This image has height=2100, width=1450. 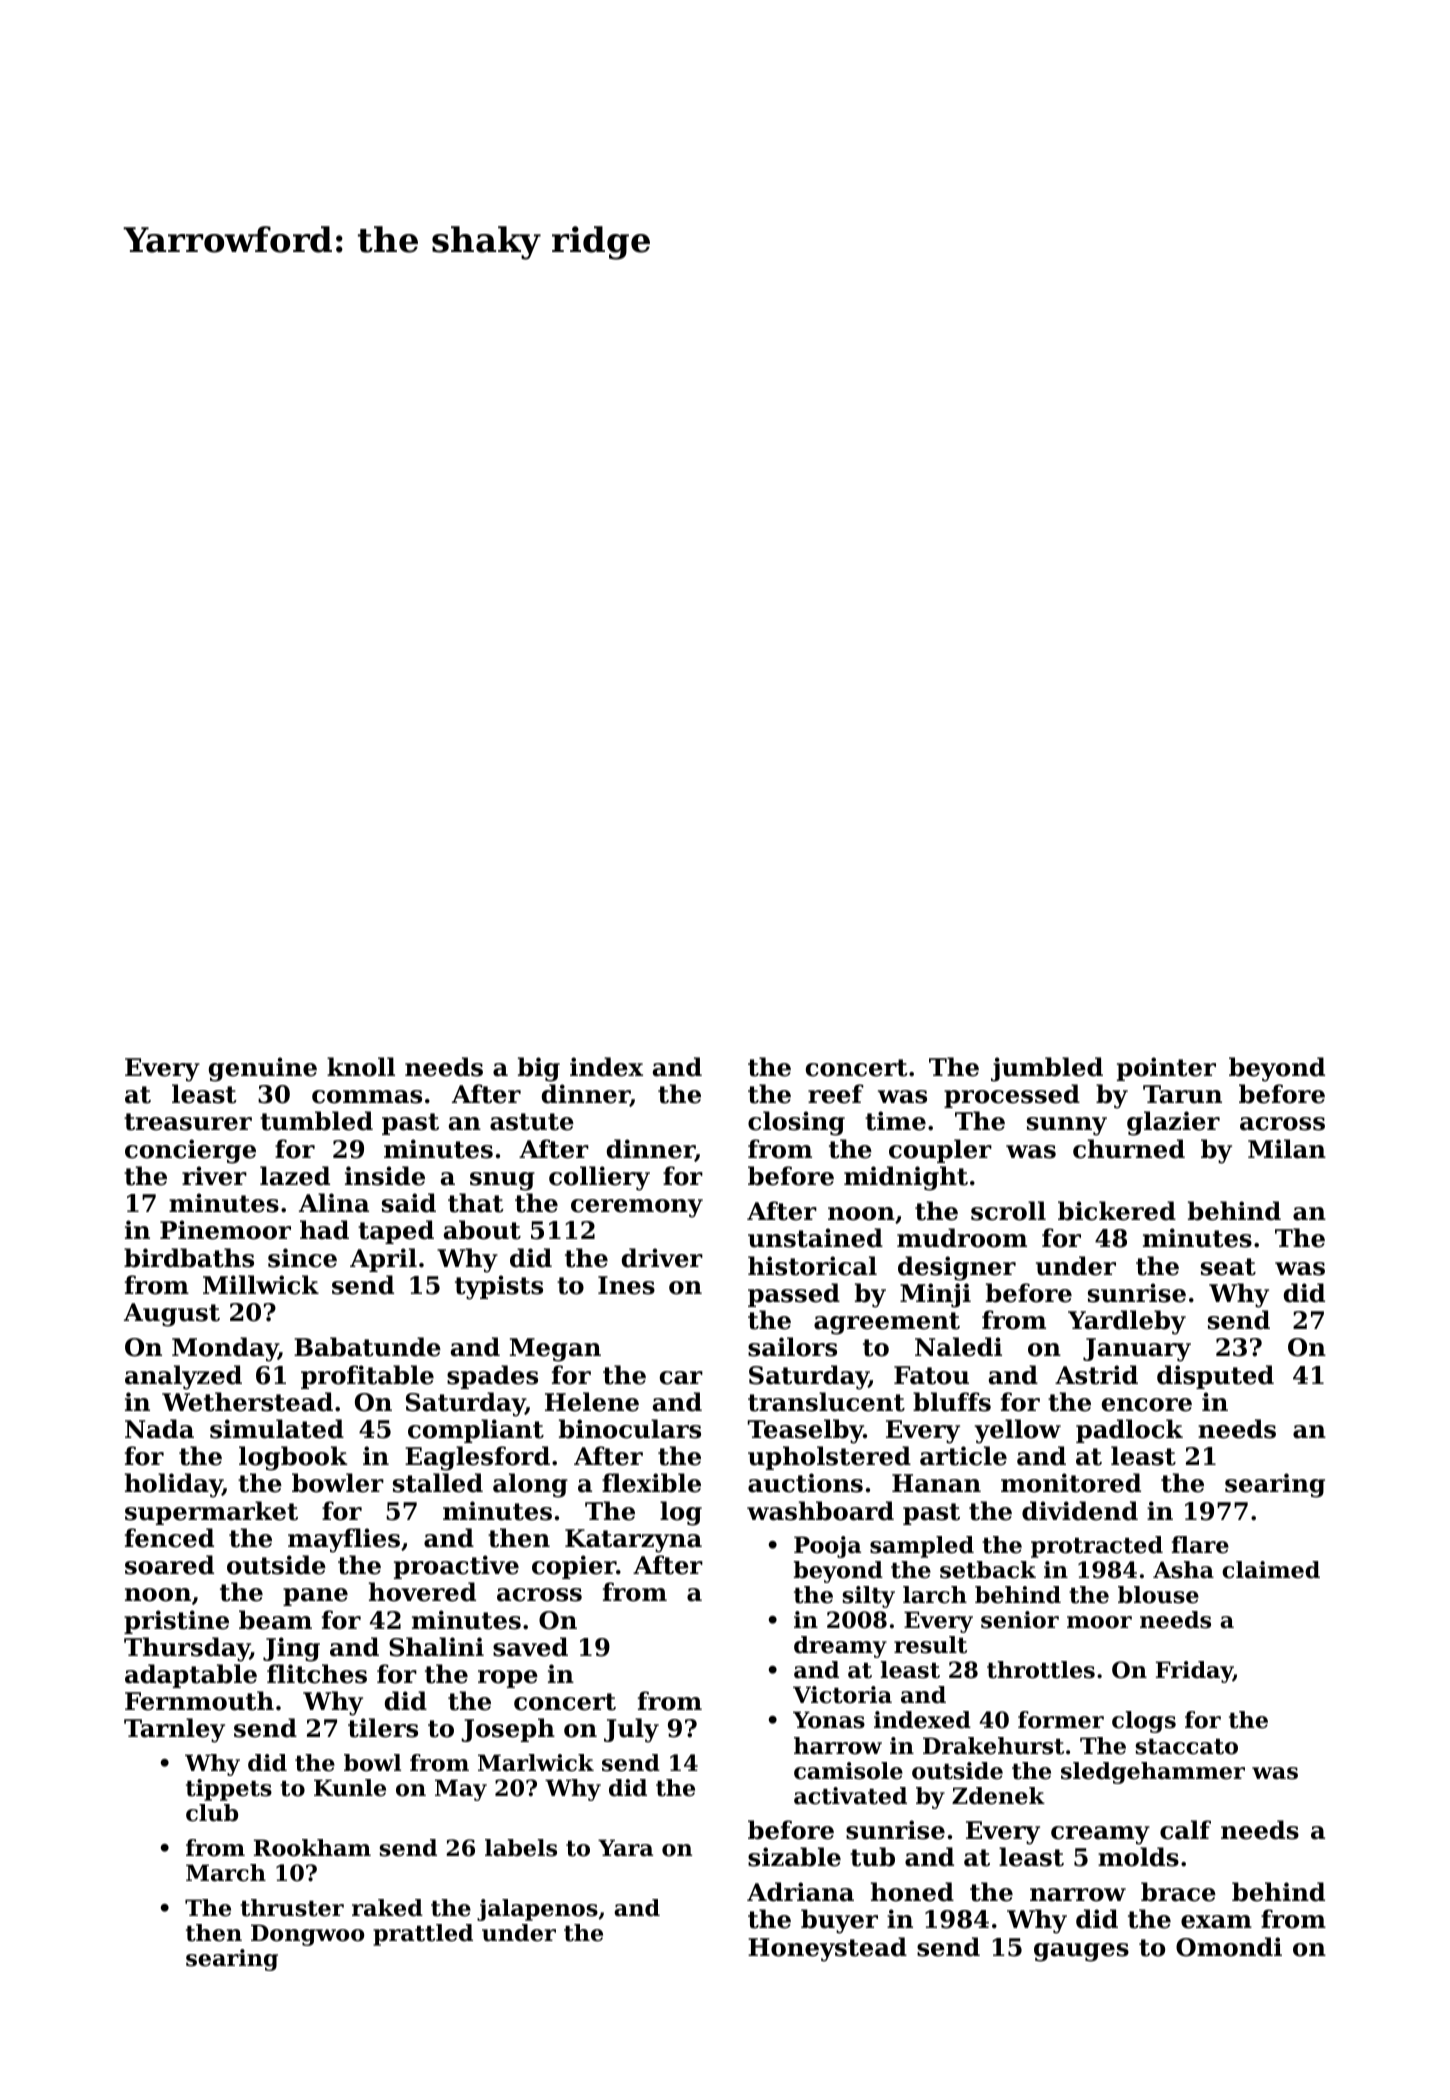 I want to click on said, so click(x=409, y=1203).
